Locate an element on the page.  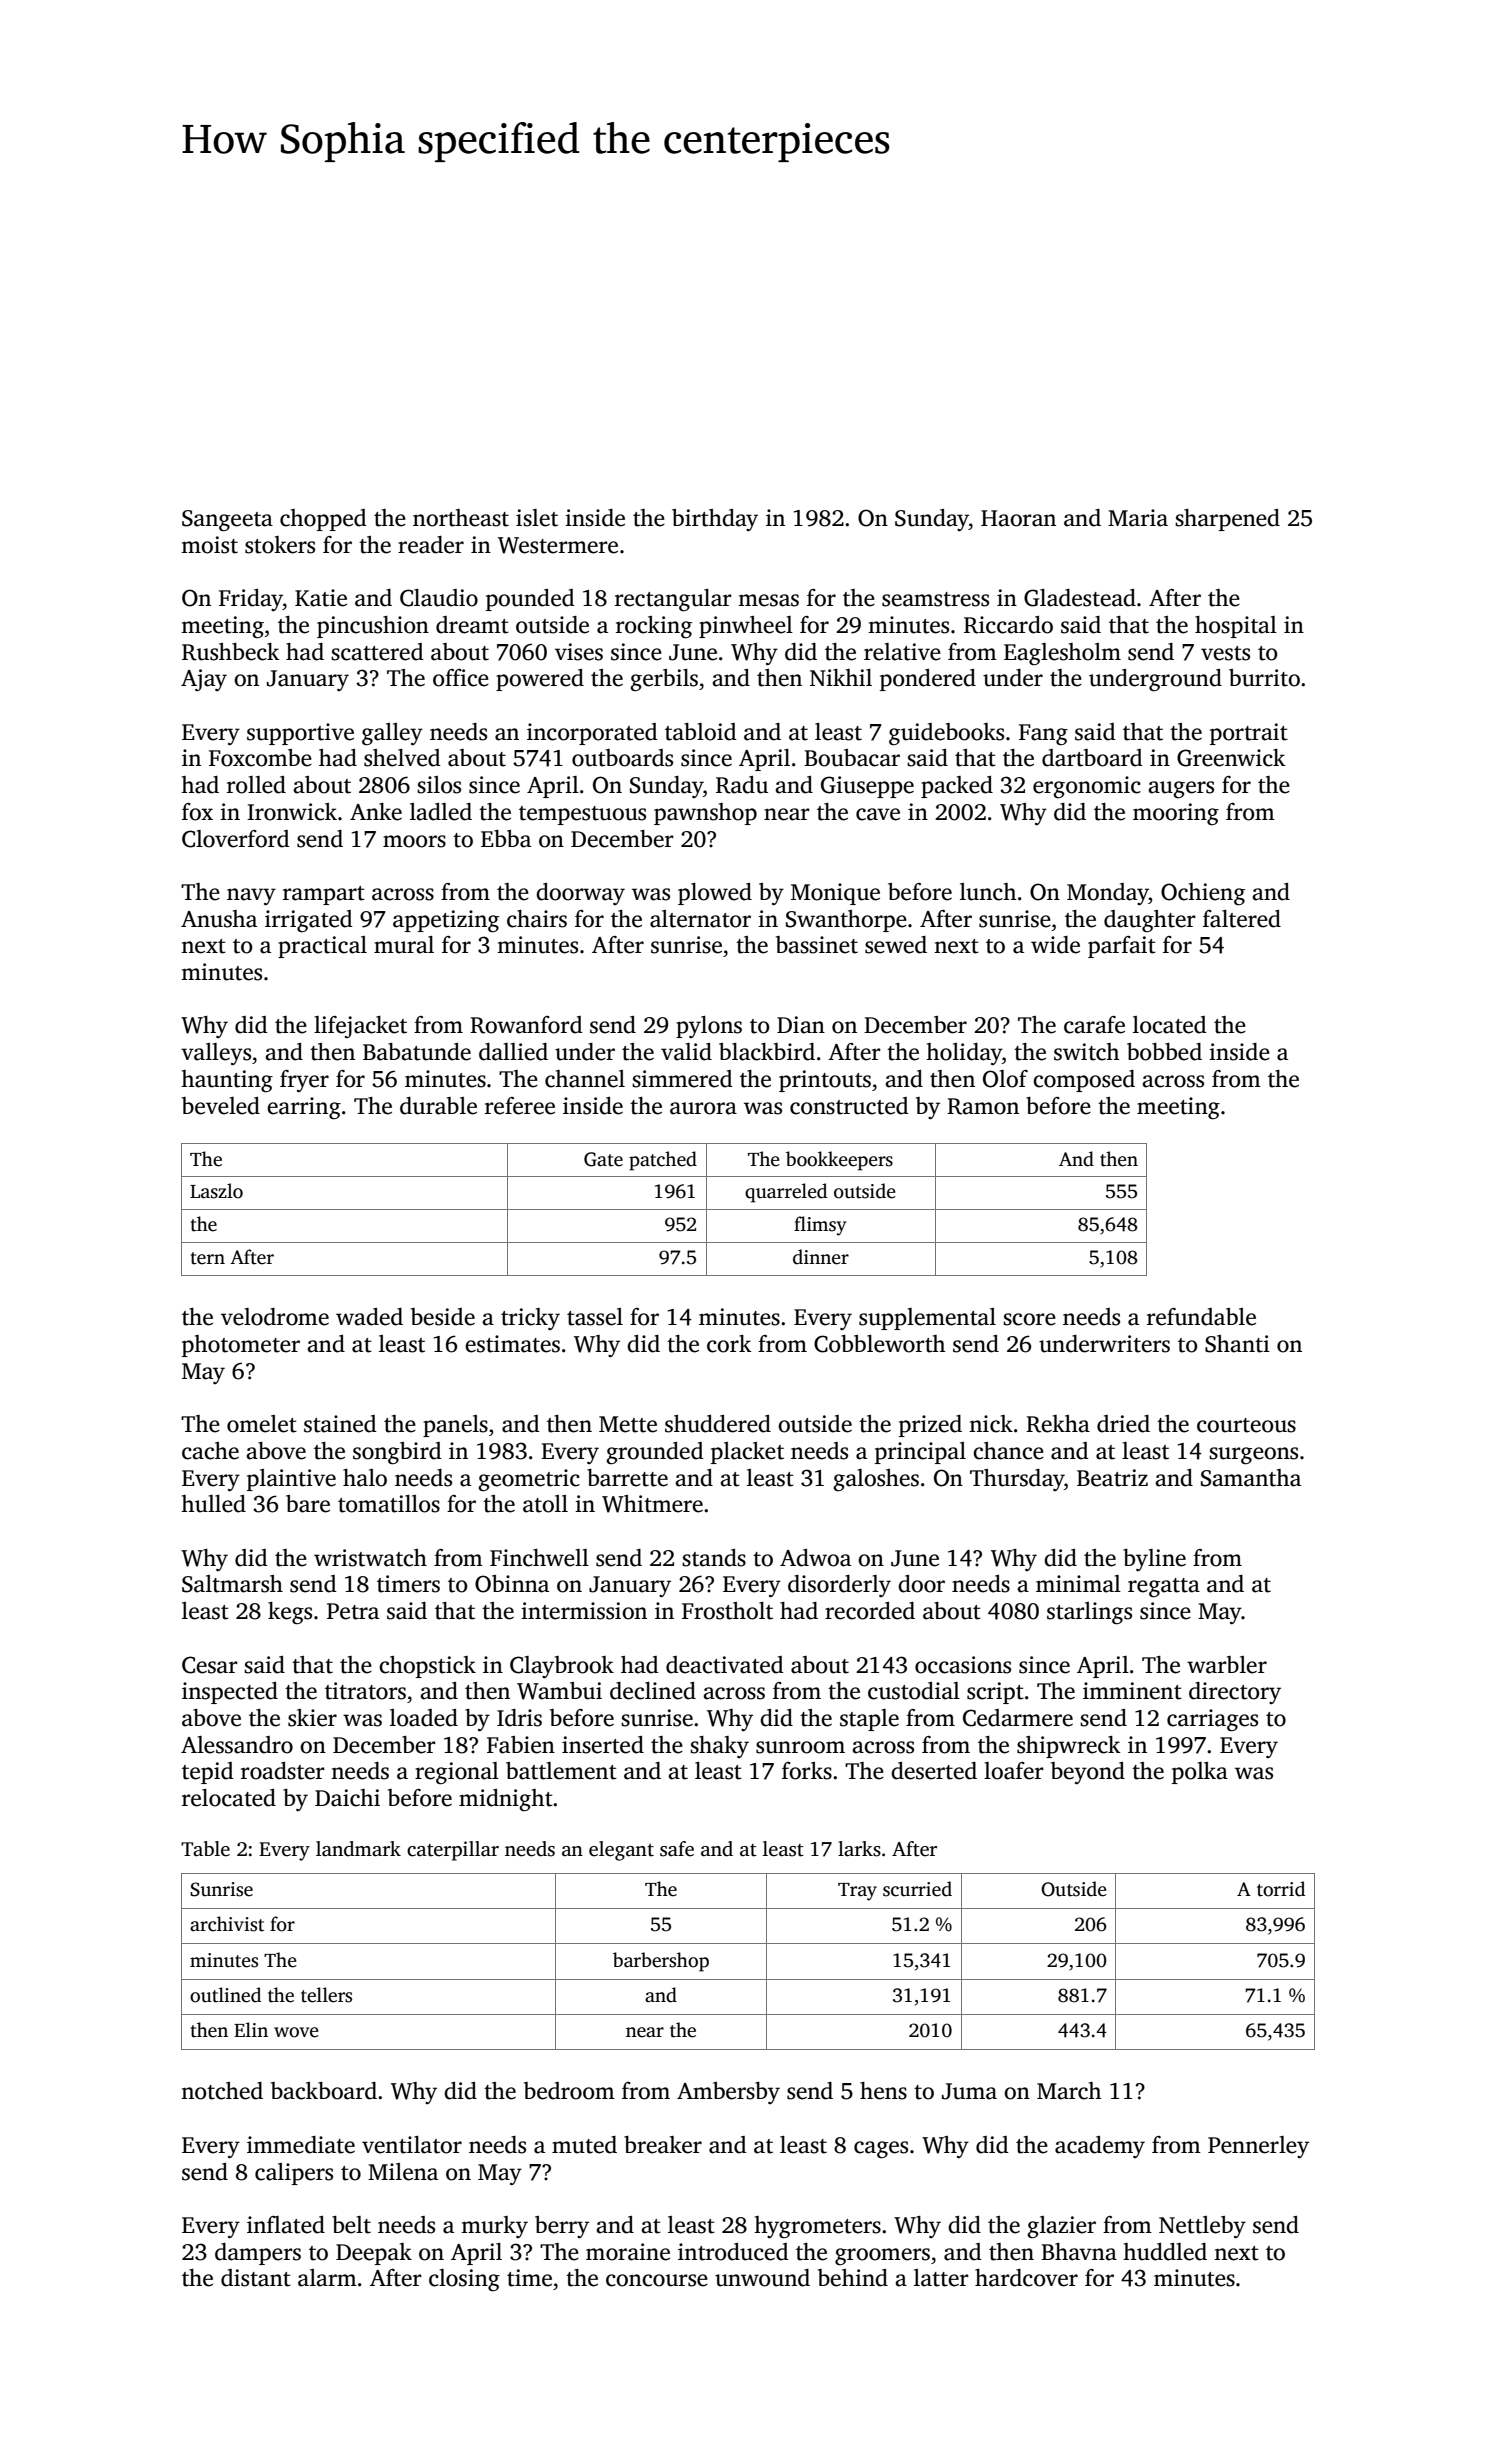
photometer is located at coordinates (241, 1346).
